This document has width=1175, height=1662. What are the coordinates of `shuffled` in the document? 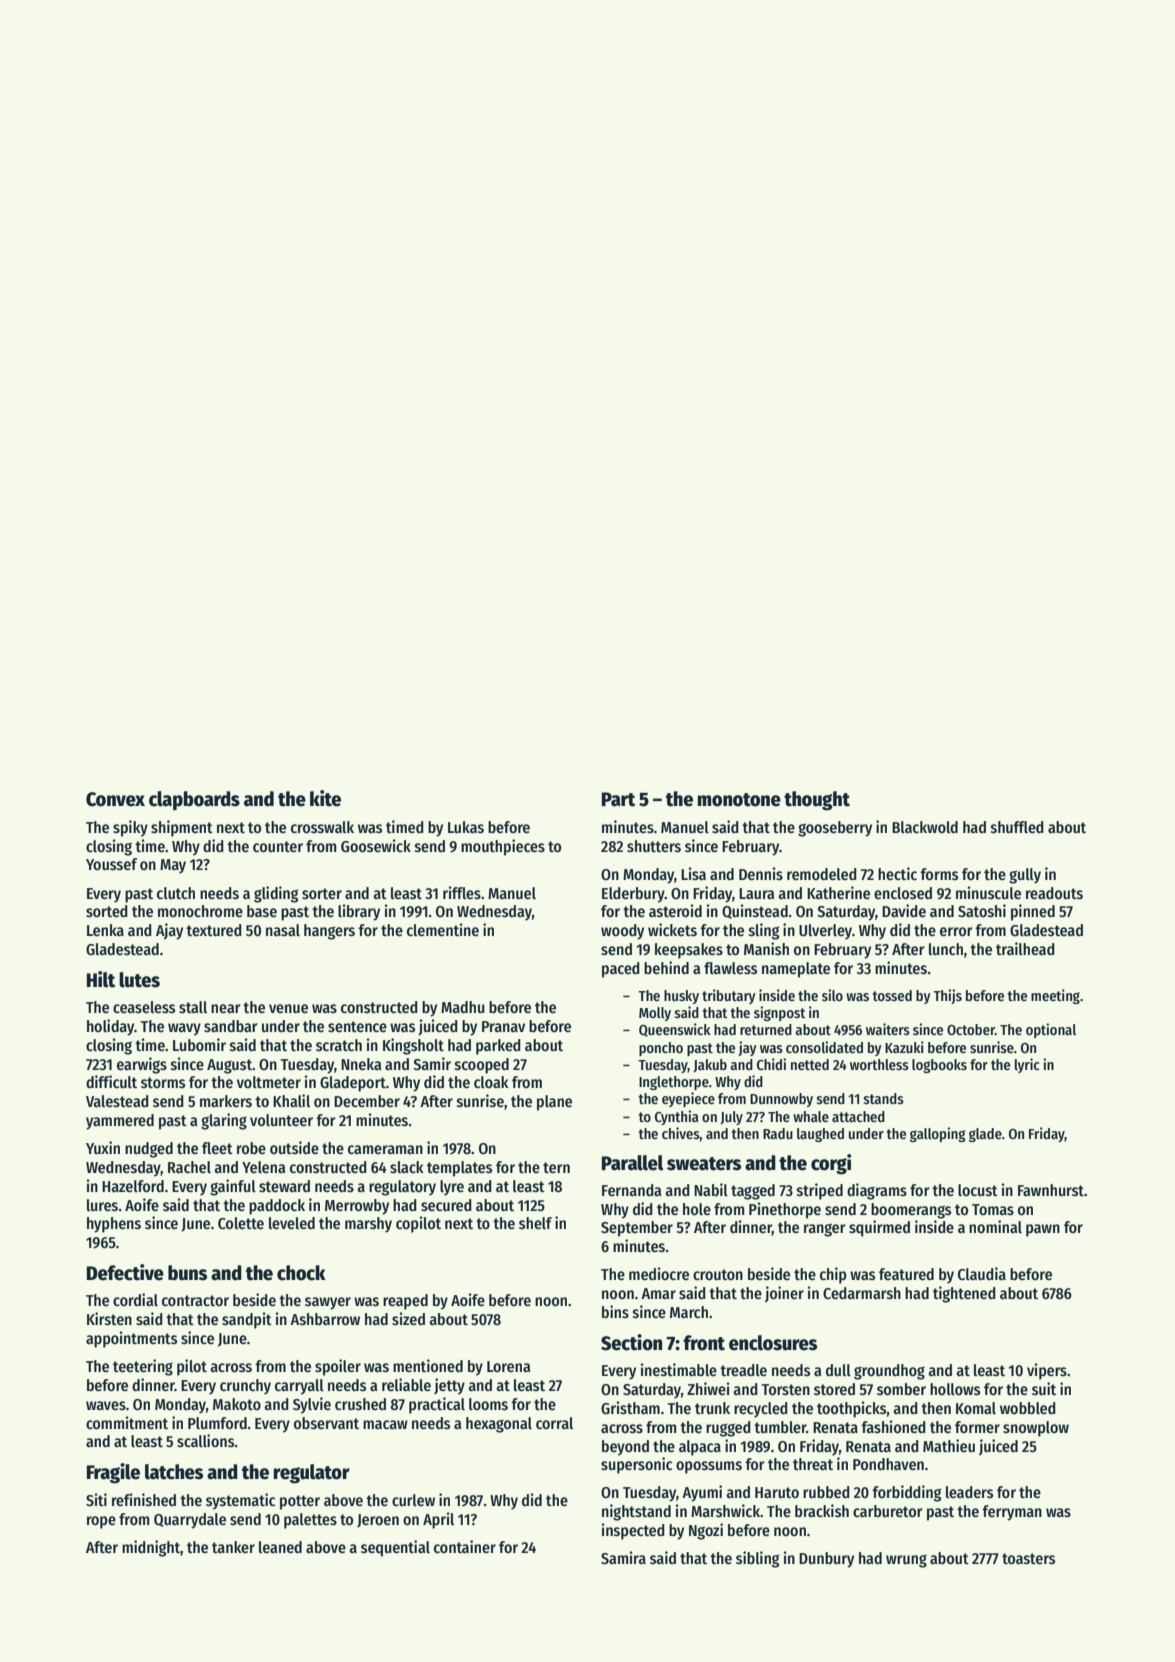 It's located at (1017, 827).
